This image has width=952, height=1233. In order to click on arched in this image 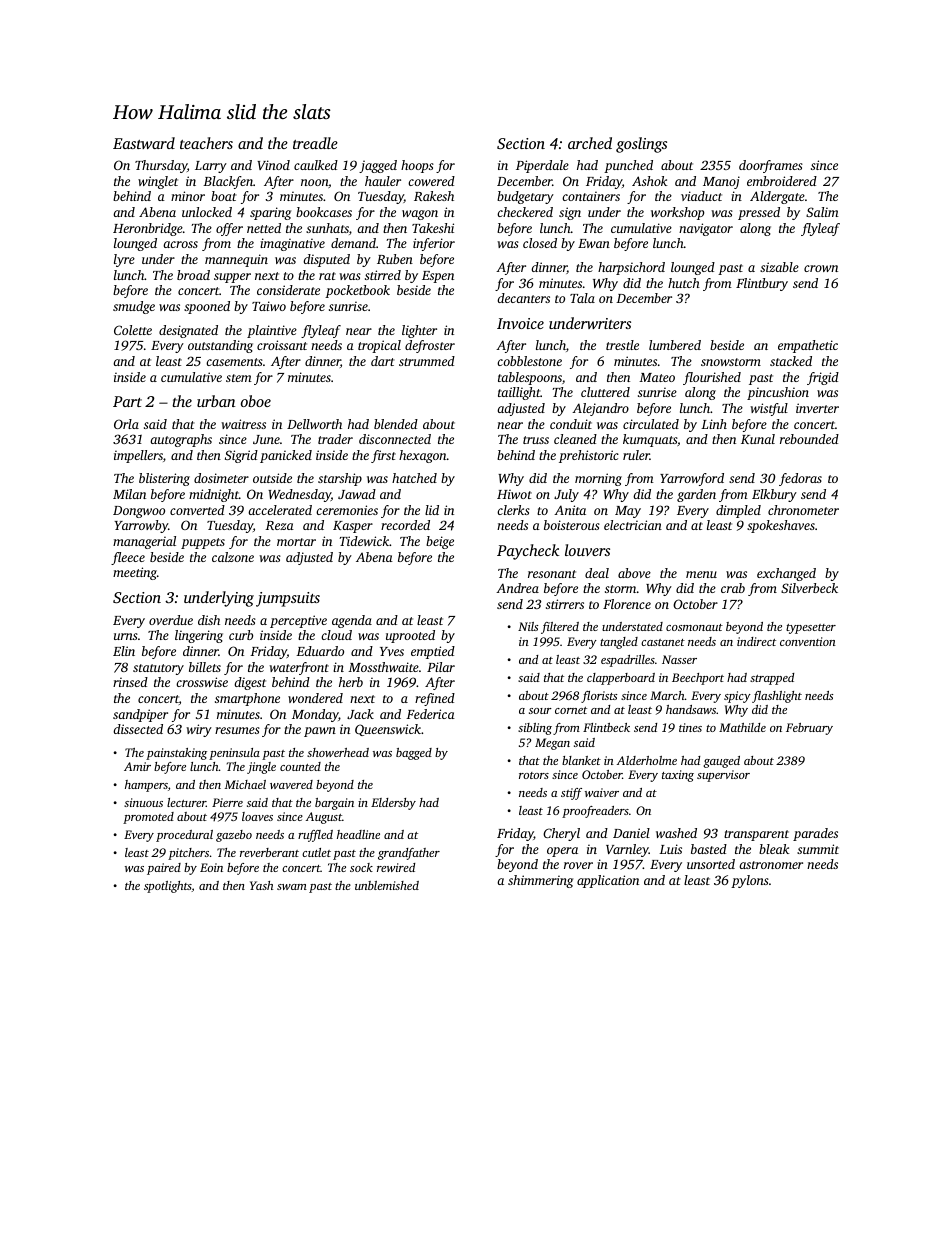, I will do `click(590, 143)`.
